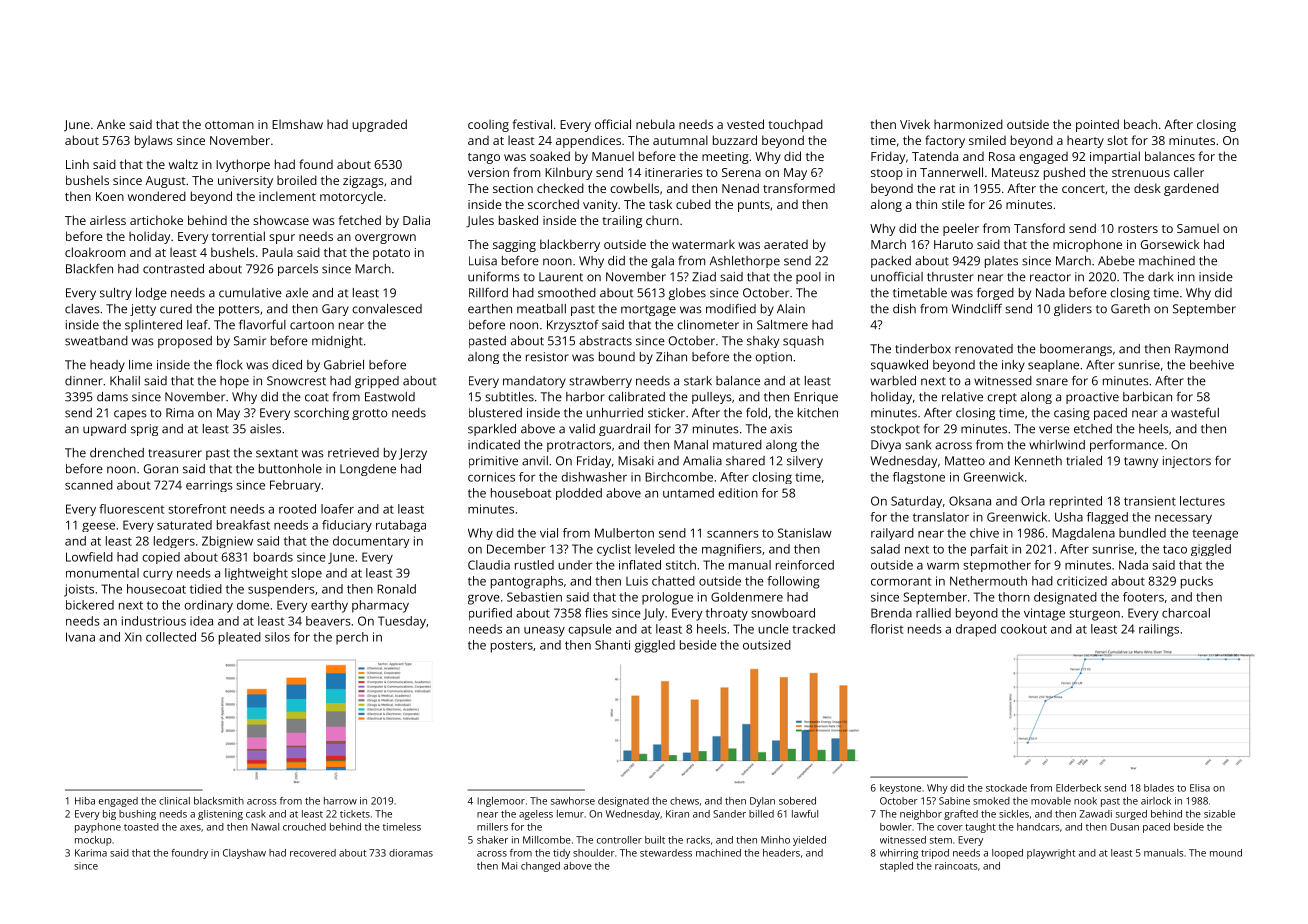  Describe the element at coordinates (112, 397) in the image. I see `dams` at that location.
